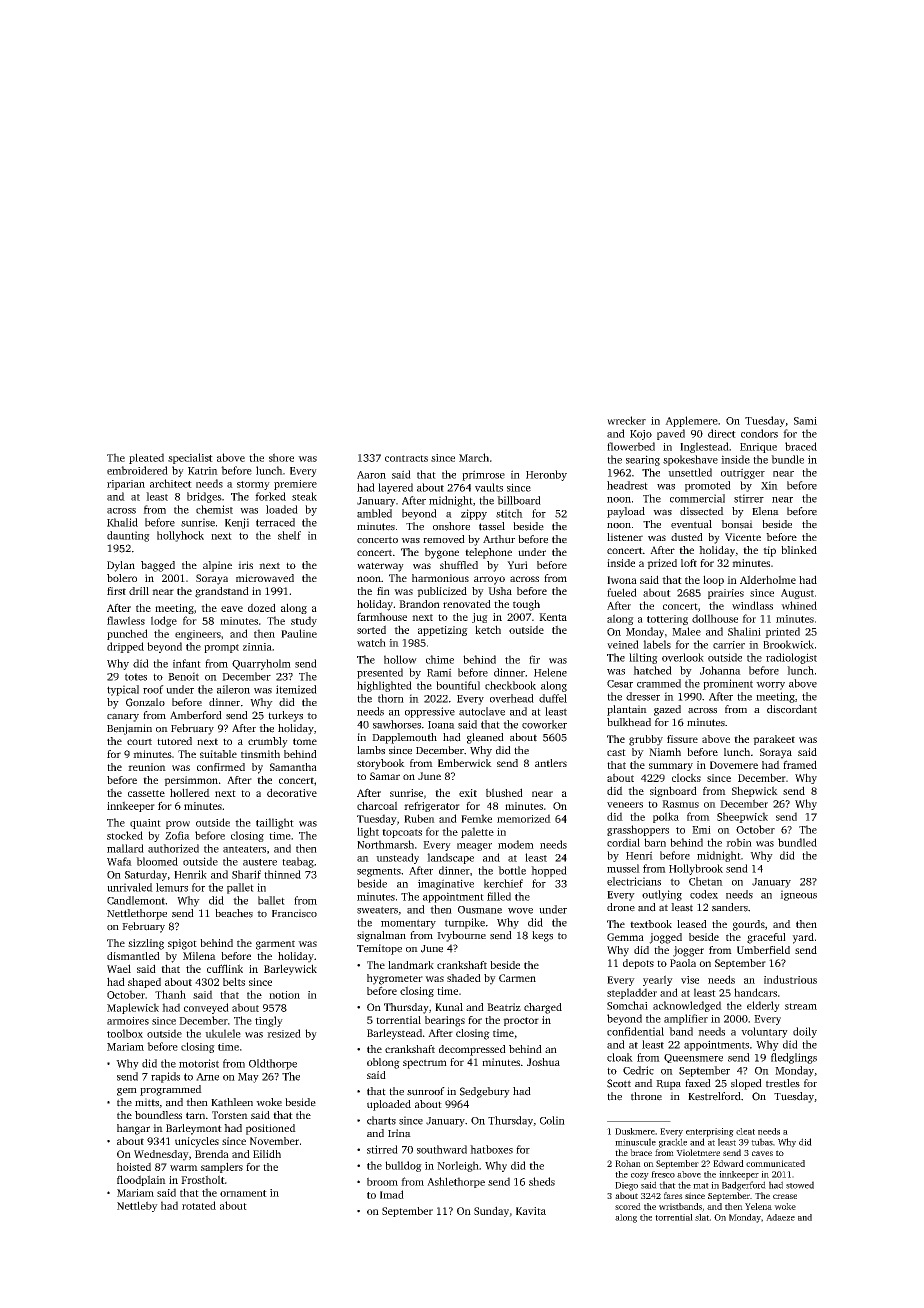 This screenshot has width=924, height=1308. What do you see at coordinates (190, 458) in the screenshot?
I see `specialist` at bounding box center [190, 458].
